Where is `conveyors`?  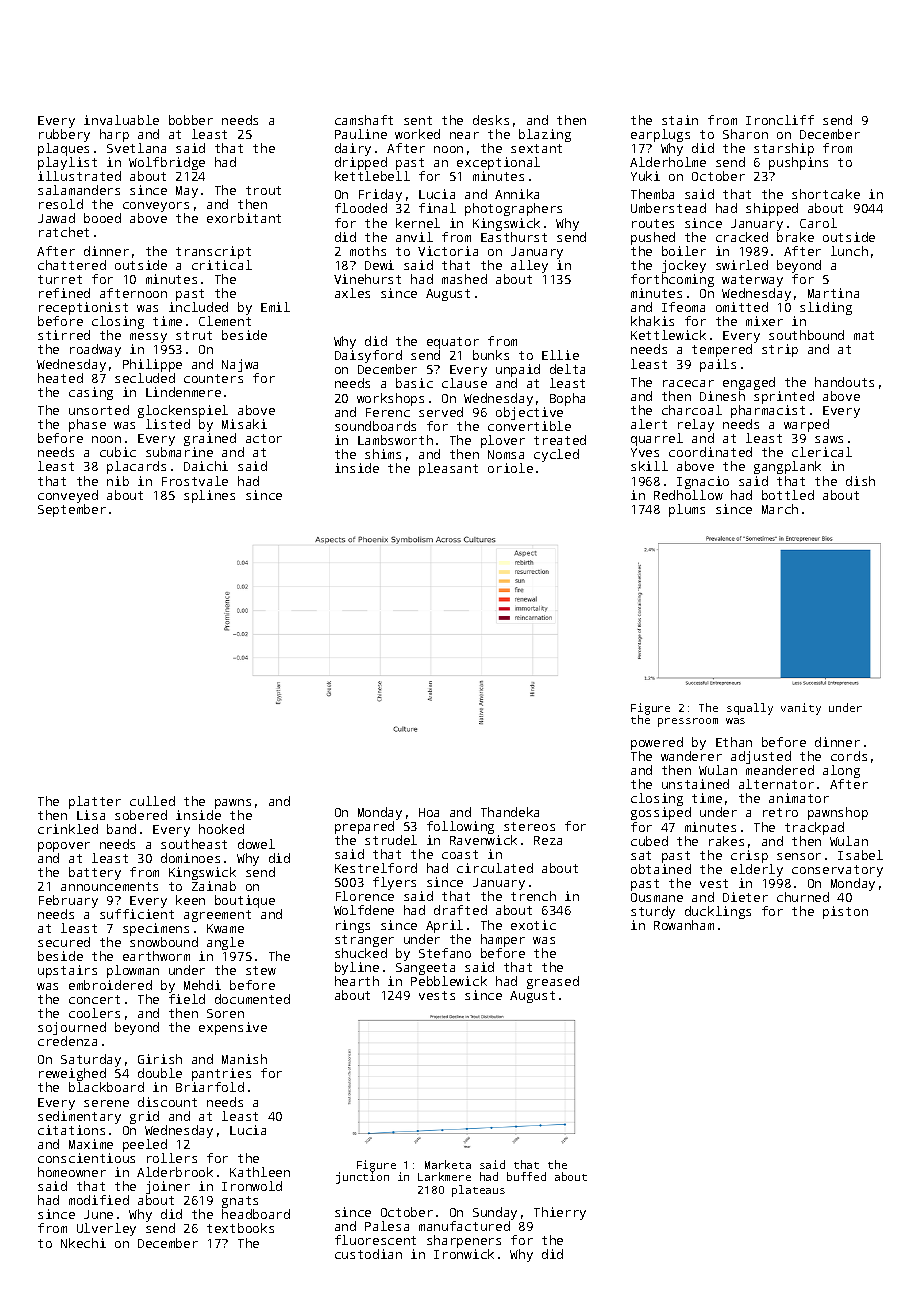
conveyors is located at coordinates (156, 207).
